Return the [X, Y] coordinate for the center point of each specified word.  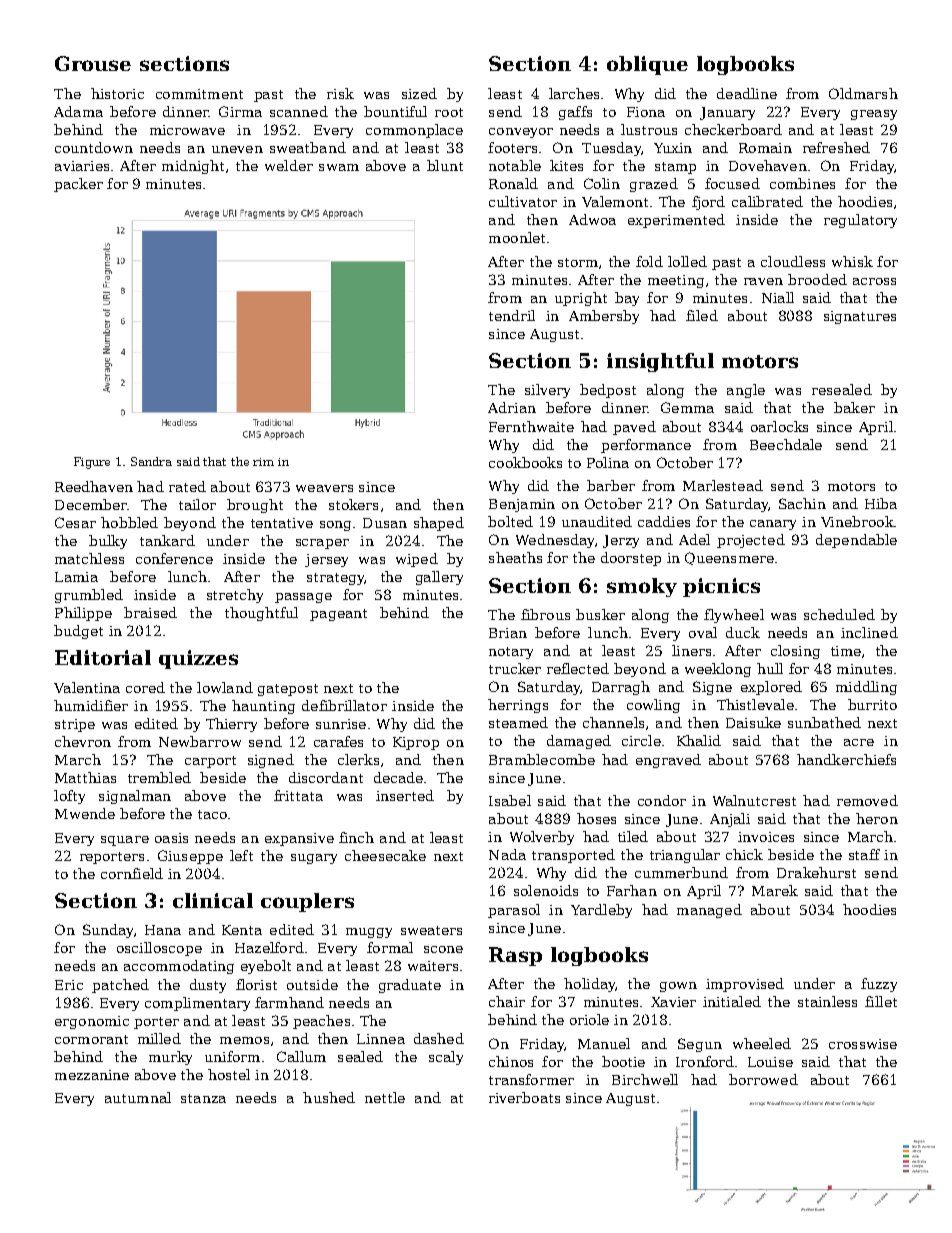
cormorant [91, 1039]
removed [867, 800]
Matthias [85, 777]
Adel [694, 539]
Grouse [93, 63]
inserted [405, 795]
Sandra [151, 461]
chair [507, 1001]
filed [702, 315]
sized [419, 93]
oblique [647, 65]
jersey [326, 560]
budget [78, 632]
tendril [512, 315]
